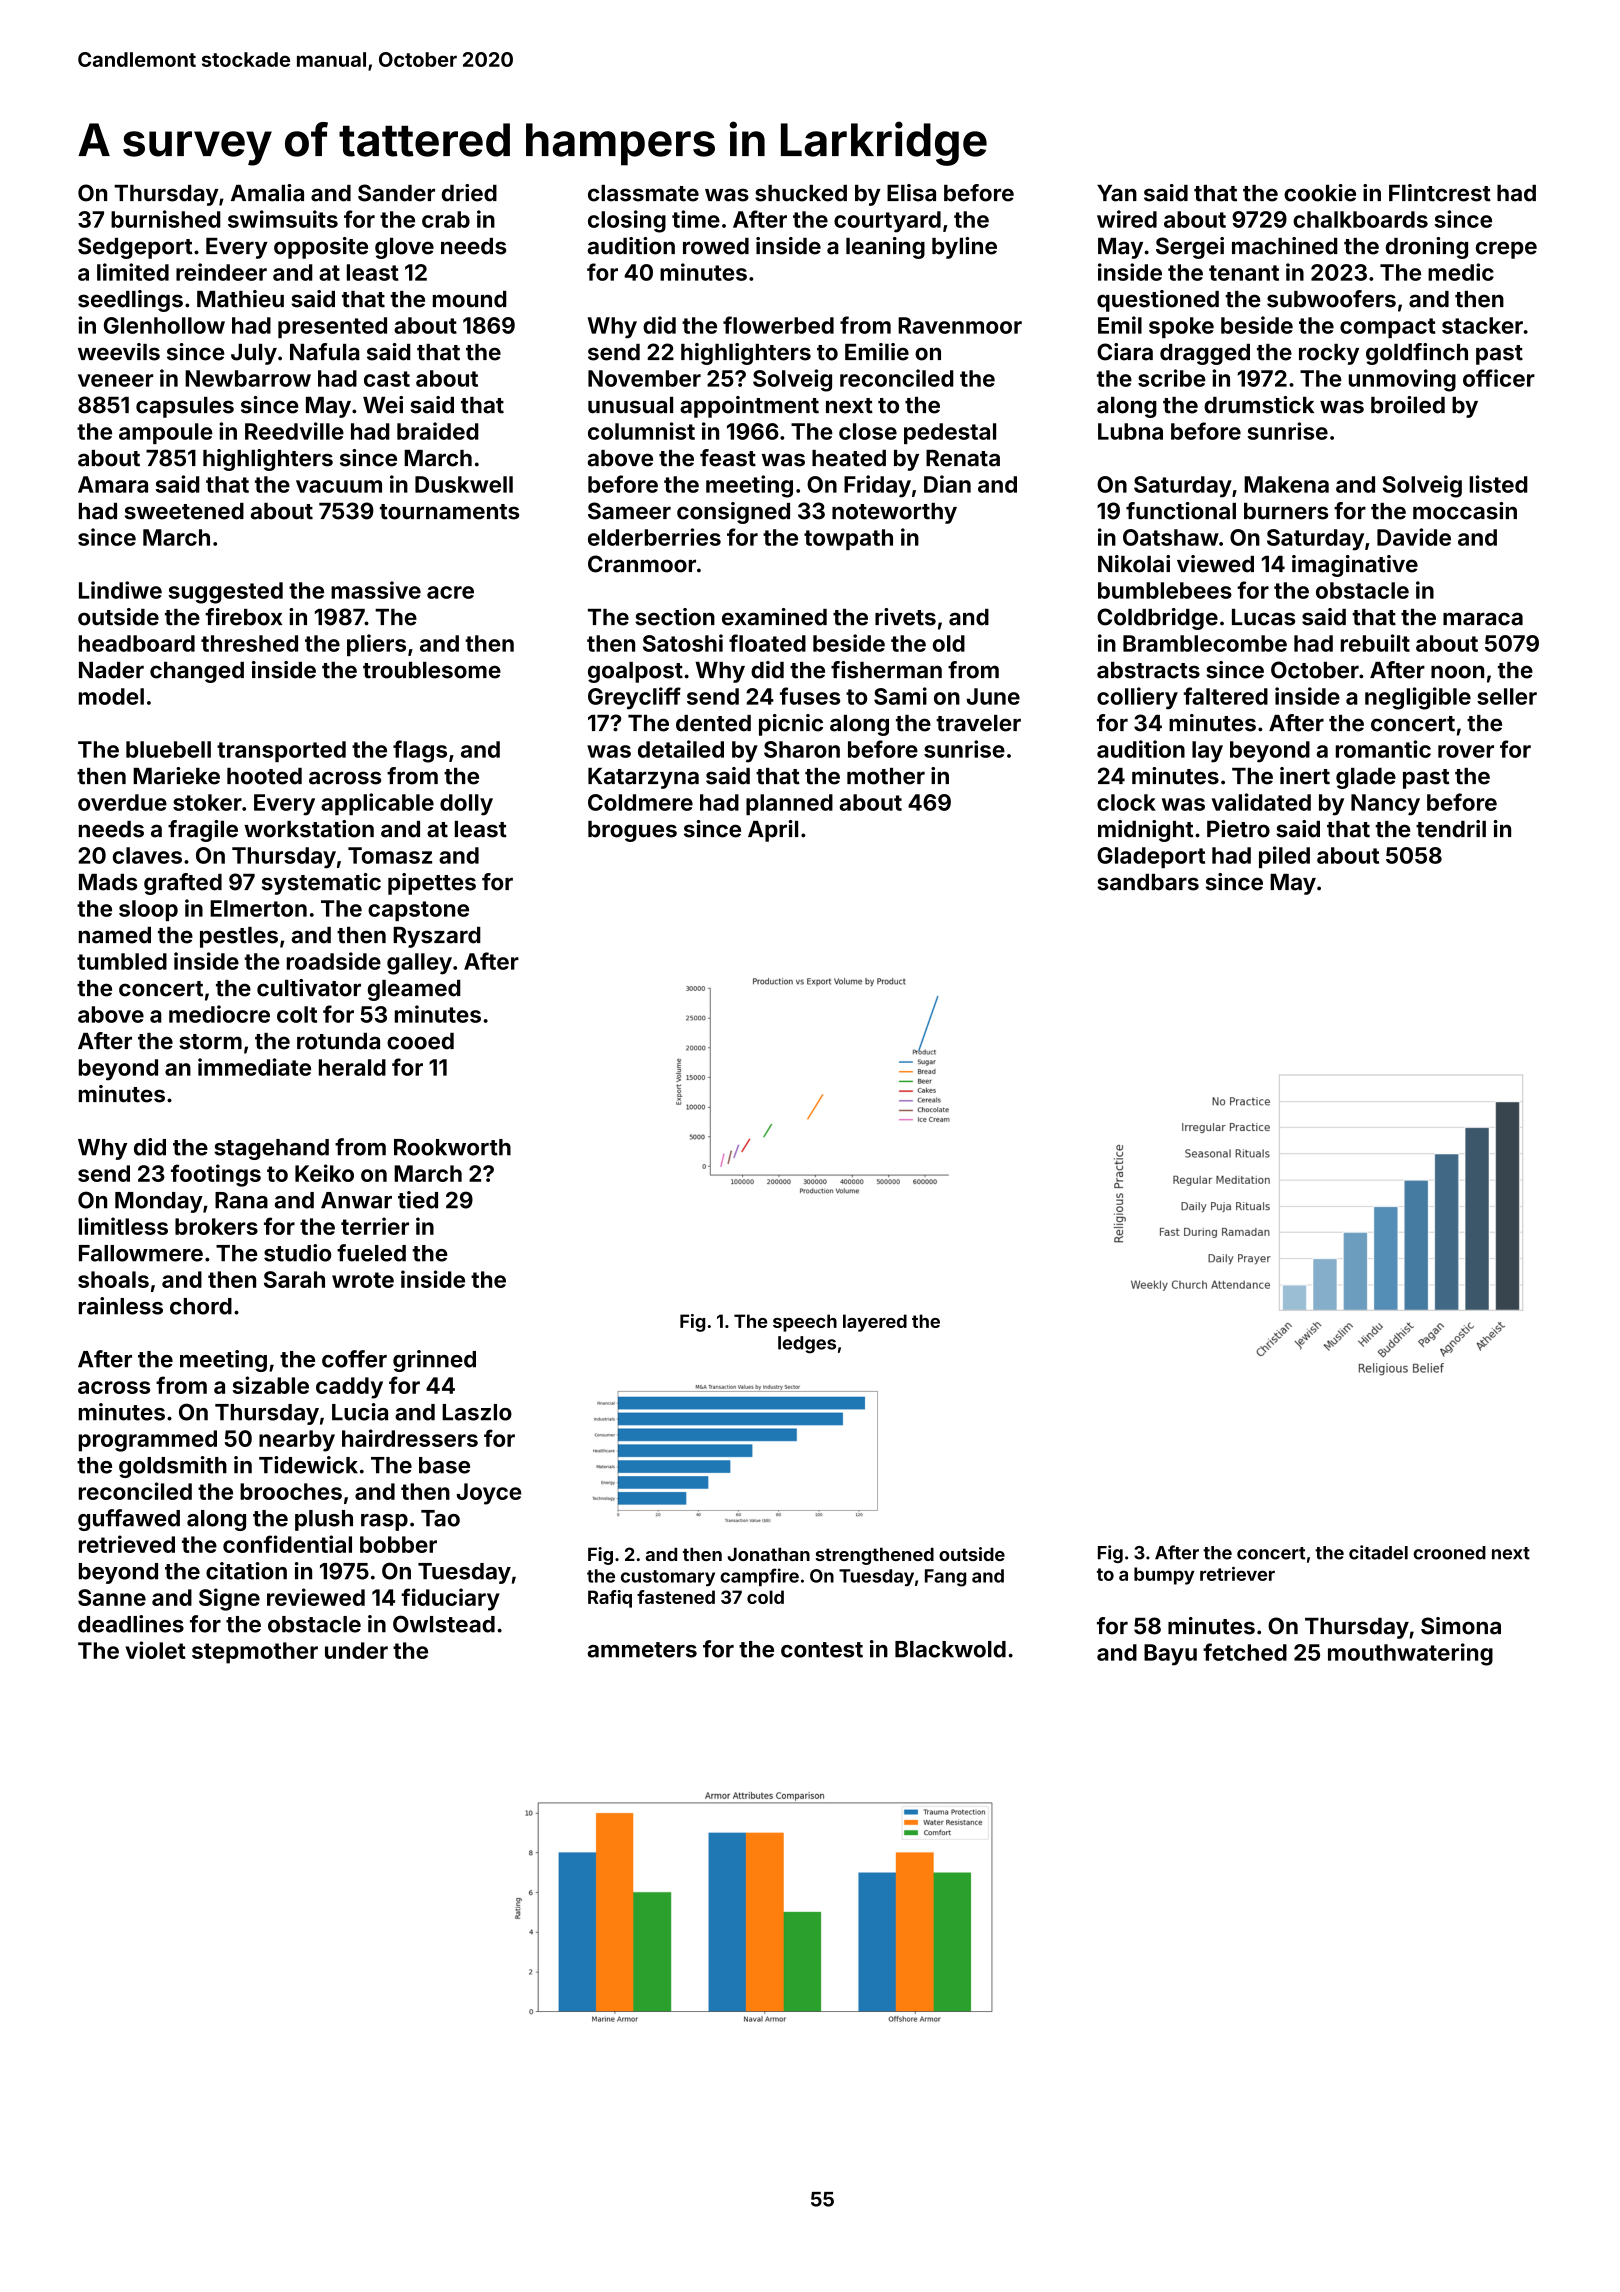  What do you see at coordinates (127, 1544) in the screenshot?
I see `retrieved` at bounding box center [127, 1544].
